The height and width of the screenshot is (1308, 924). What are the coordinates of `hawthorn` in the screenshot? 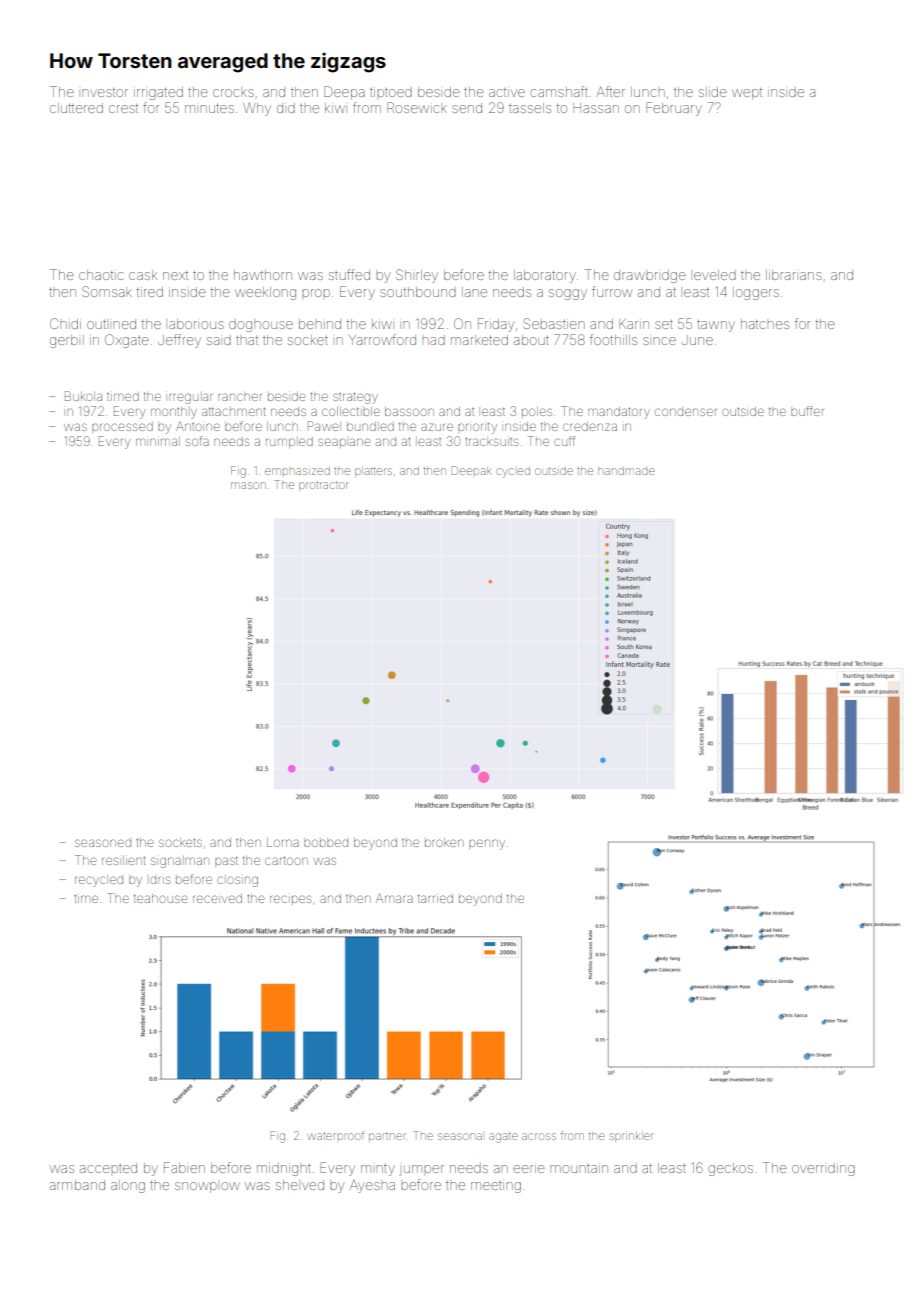 It's located at (263, 275).
